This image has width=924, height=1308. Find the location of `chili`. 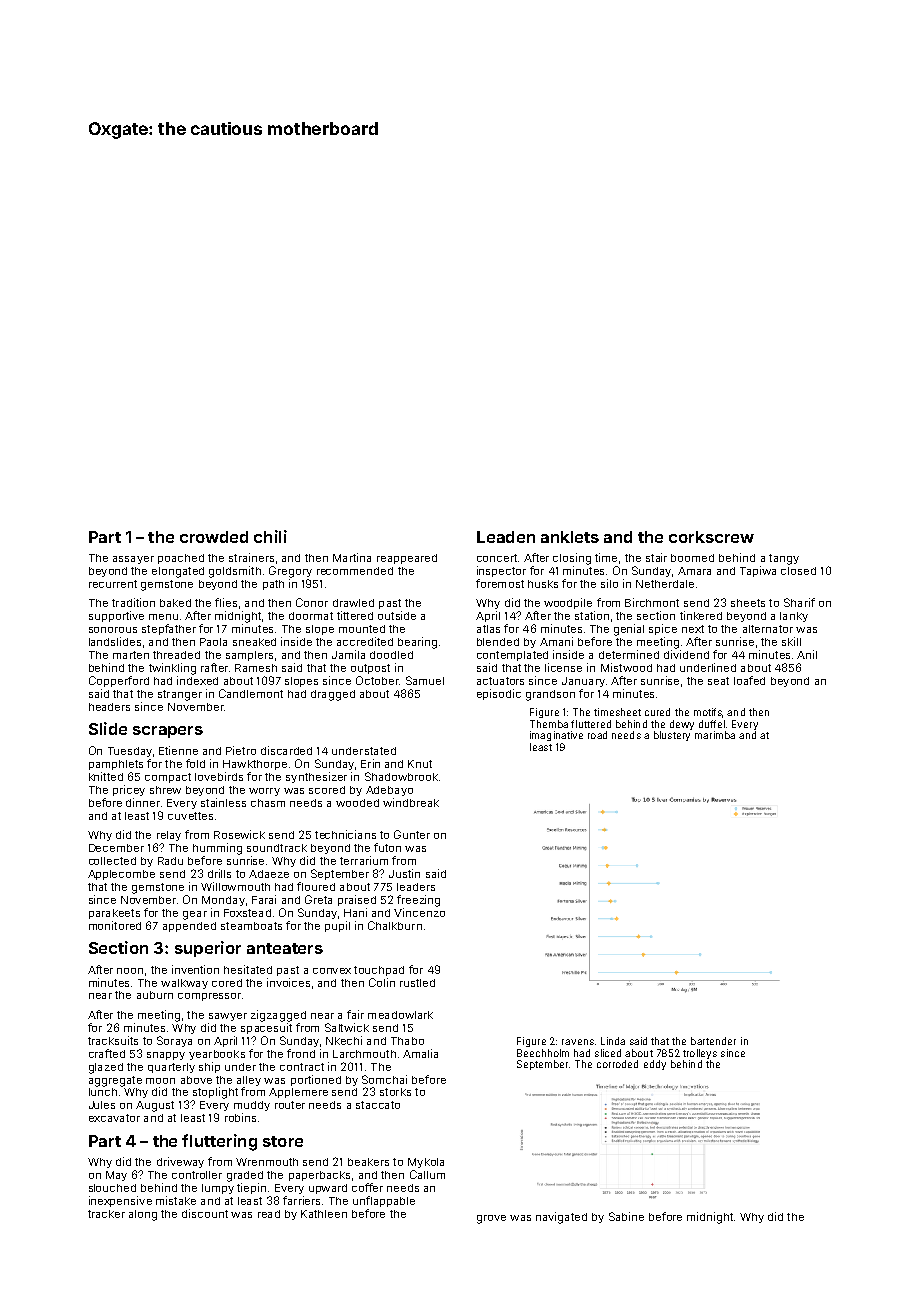

chili is located at coordinates (270, 536).
